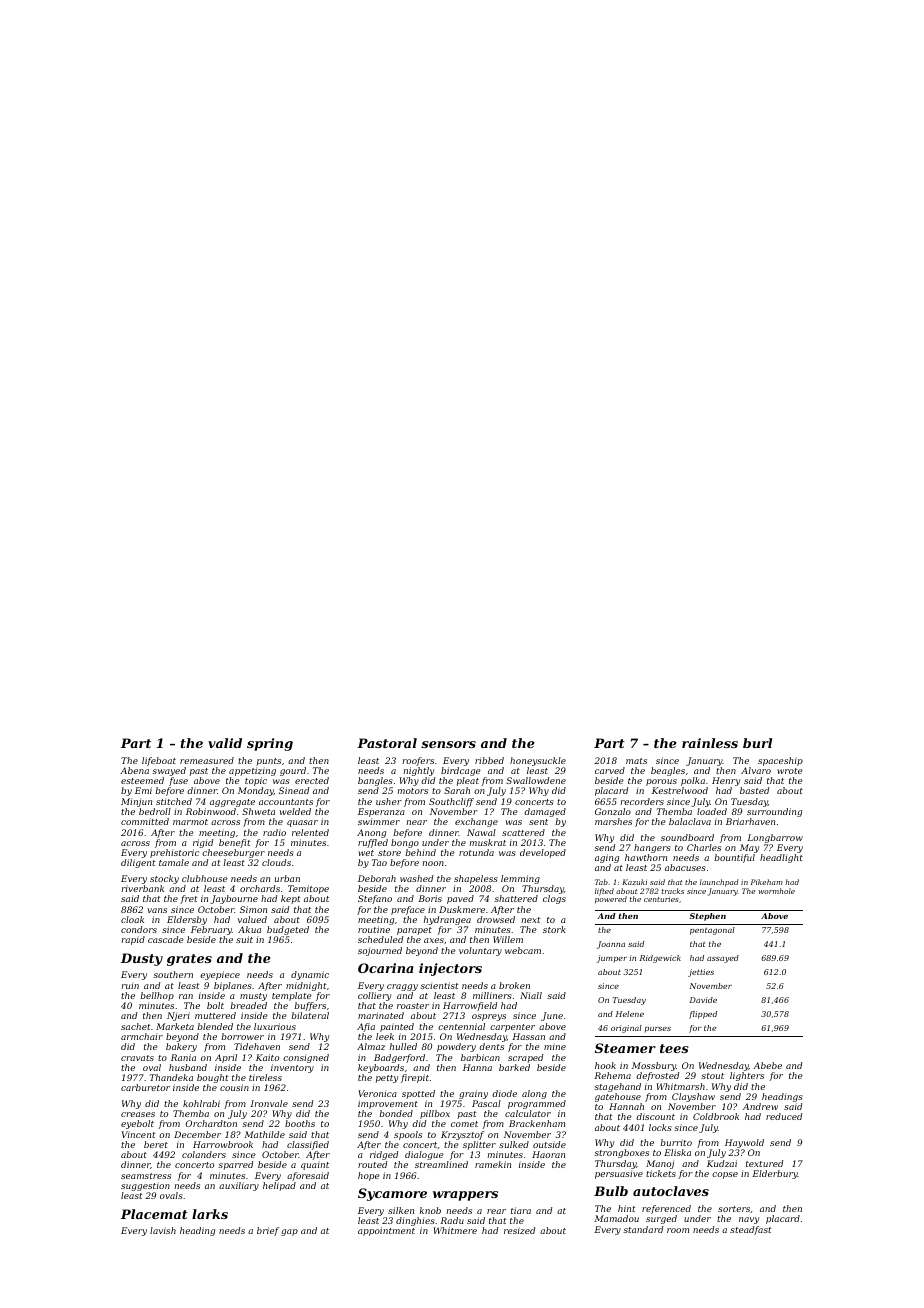 Image resolution: width=924 pixels, height=1308 pixels. What do you see at coordinates (757, 743) in the screenshot?
I see `burl` at bounding box center [757, 743].
